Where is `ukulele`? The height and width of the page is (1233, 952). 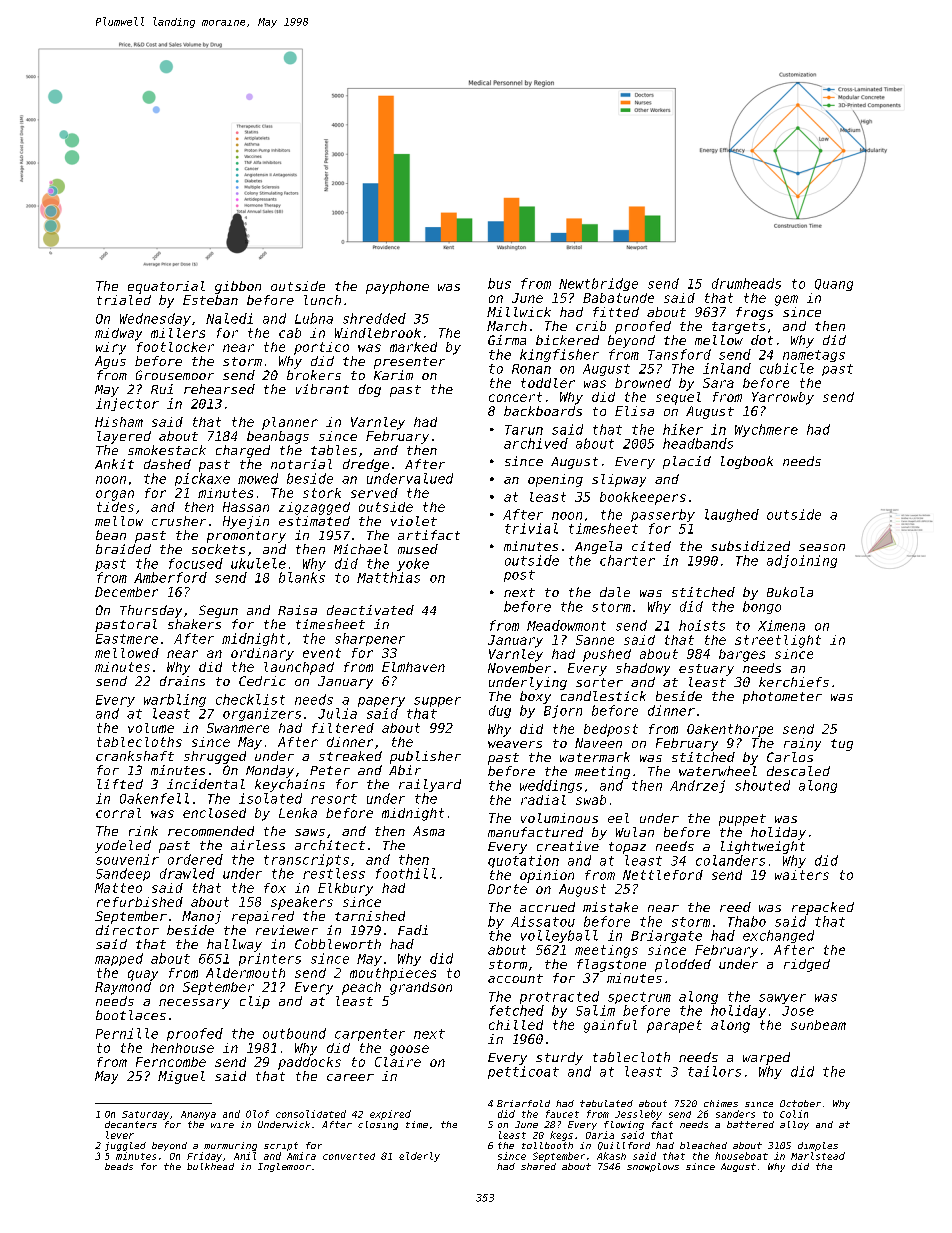
ukulele is located at coordinates (258, 563).
